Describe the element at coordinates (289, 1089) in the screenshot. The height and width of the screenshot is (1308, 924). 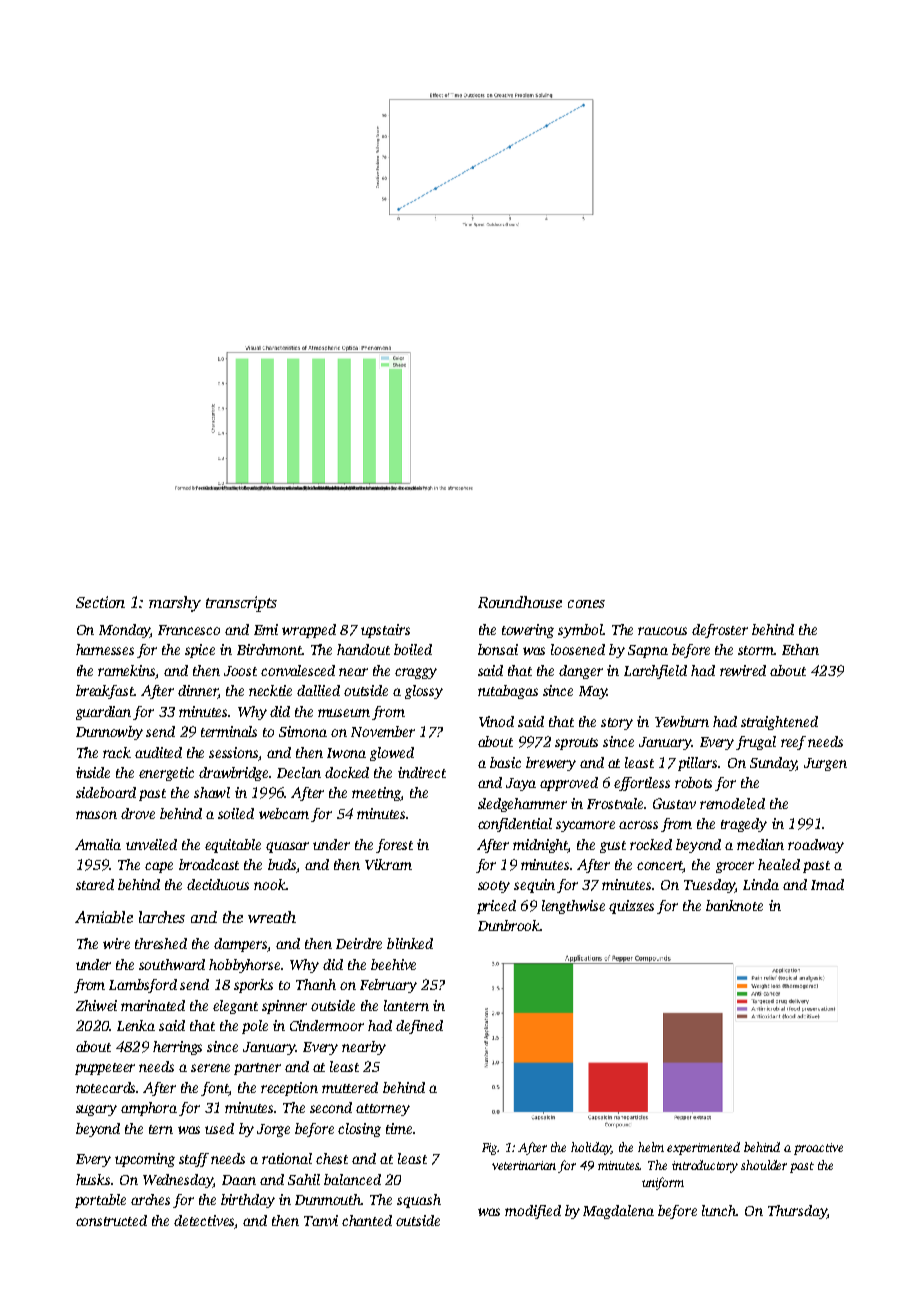
I see `reception` at that location.
